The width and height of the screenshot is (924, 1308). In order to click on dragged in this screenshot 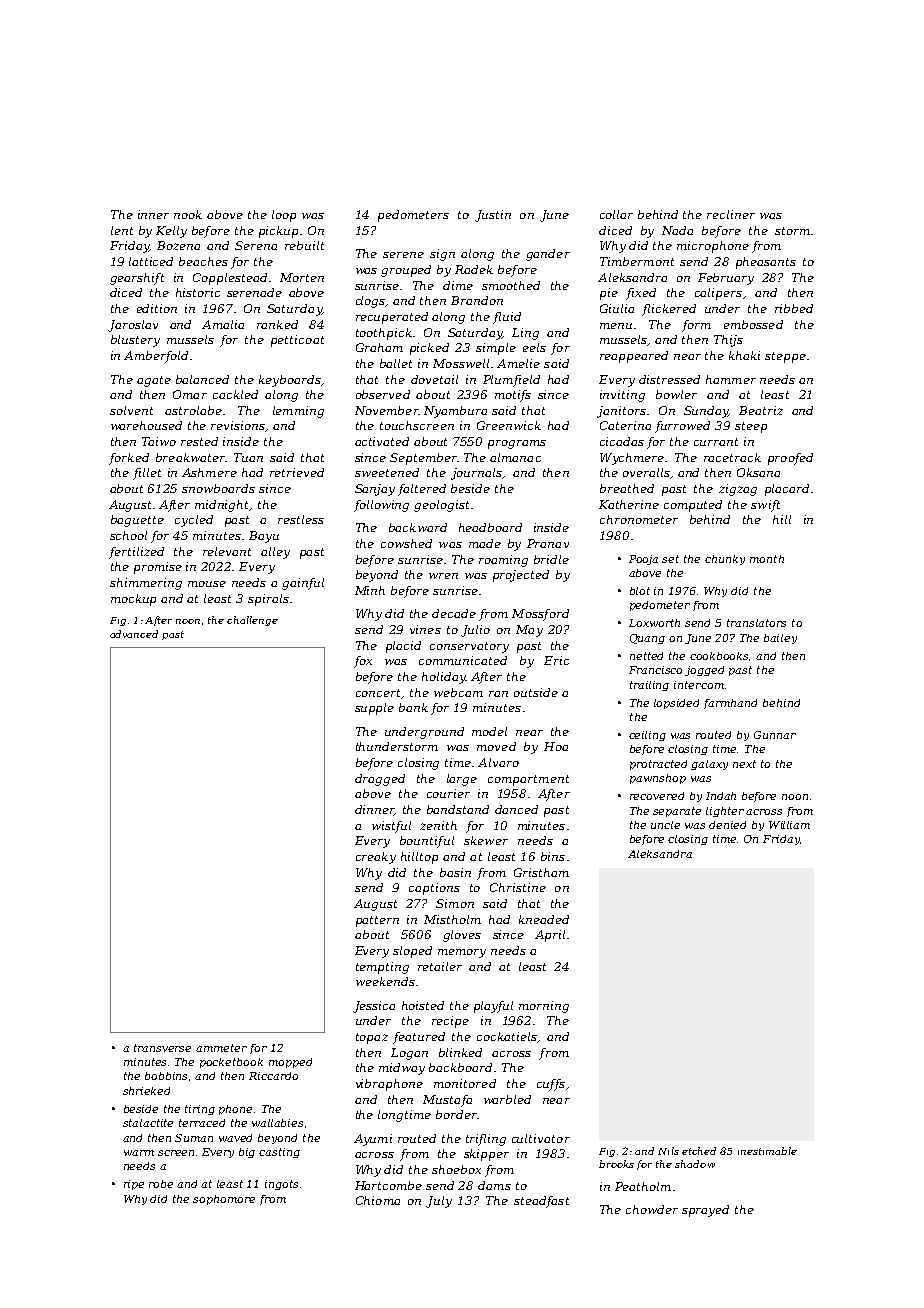, I will do `click(380, 780)`.
